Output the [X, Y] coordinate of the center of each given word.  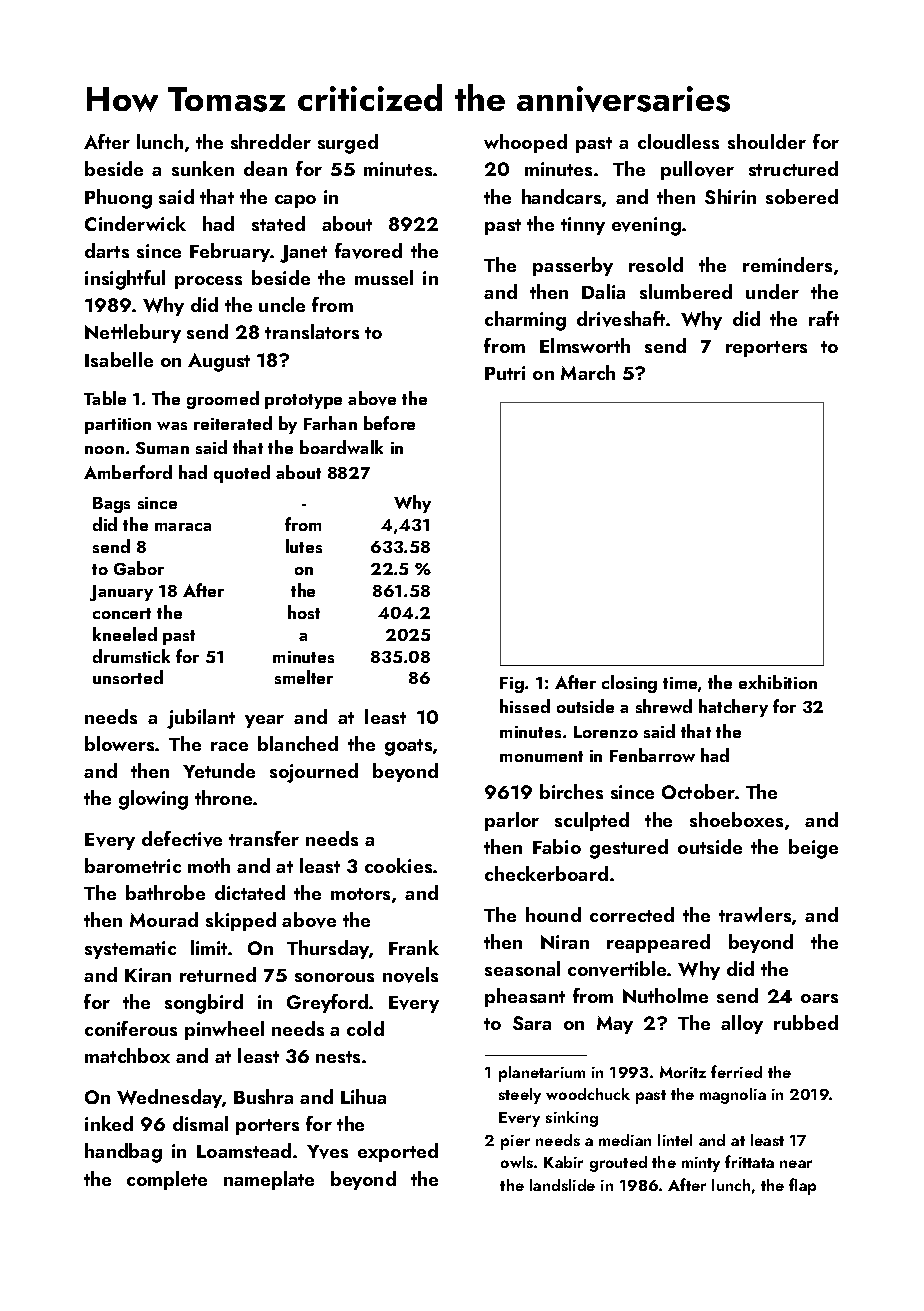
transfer [264, 838]
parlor [512, 821]
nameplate [269, 1180]
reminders [787, 264]
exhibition [778, 682]
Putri [505, 373]
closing [629, 684]
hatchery [733, 708]
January [121, 593]
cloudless [678, 141]
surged [348, 144]
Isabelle [119, 359]
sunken [203, 168]
